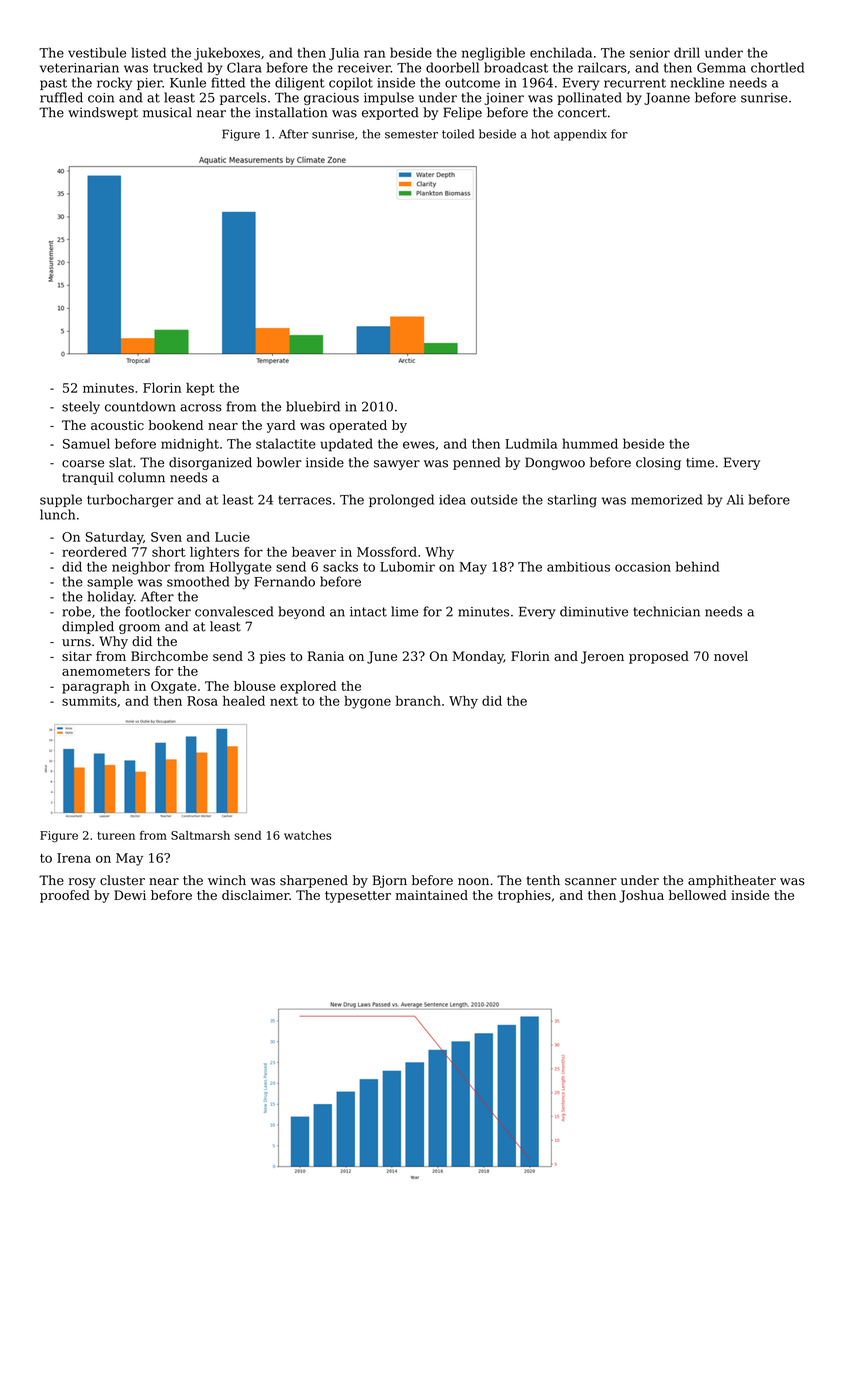 The image size is (849, 1400). I want to click on technician, so click(666, 611).
